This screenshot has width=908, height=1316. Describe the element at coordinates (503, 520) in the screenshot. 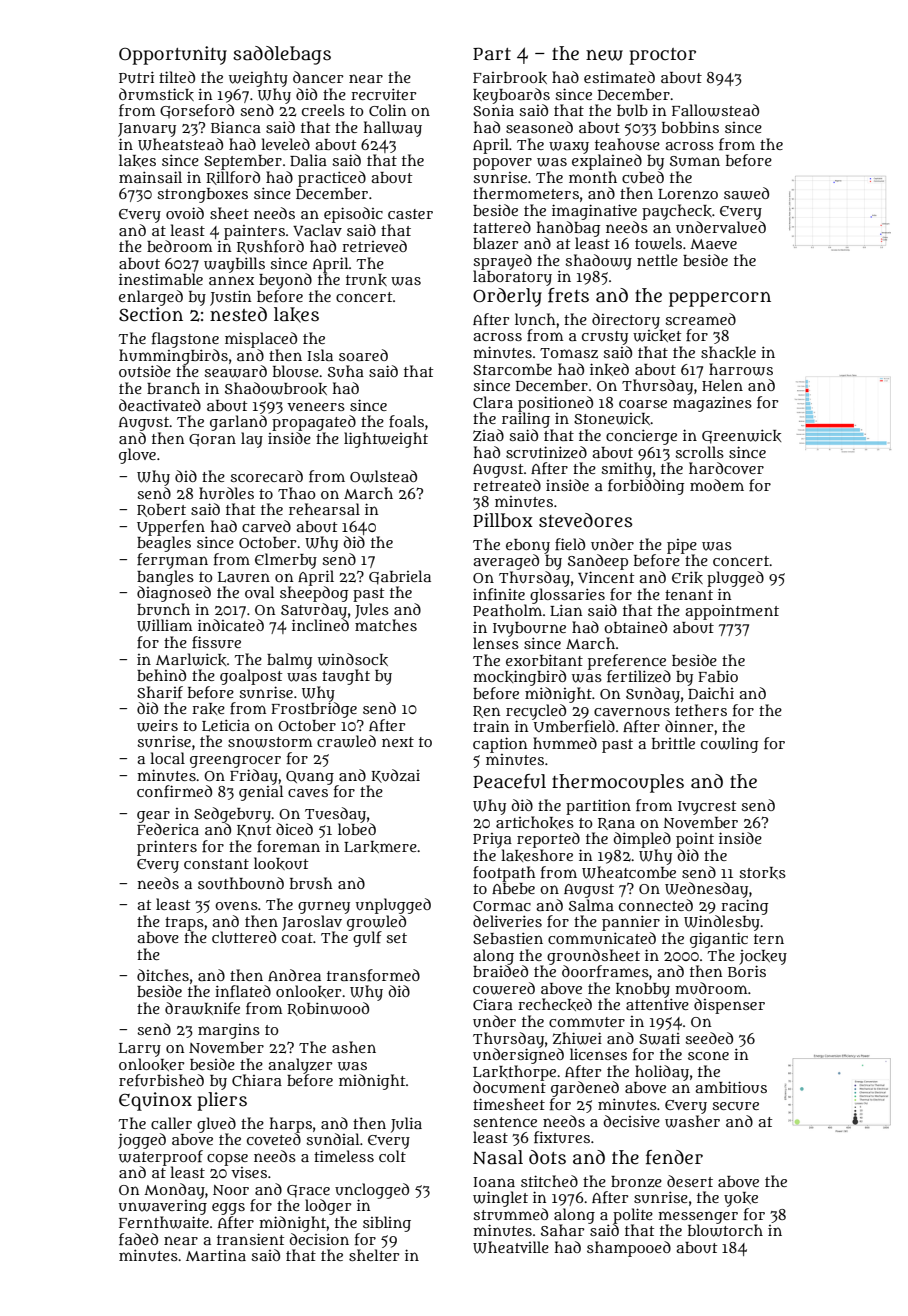

I see `Pillbox` at that location.
